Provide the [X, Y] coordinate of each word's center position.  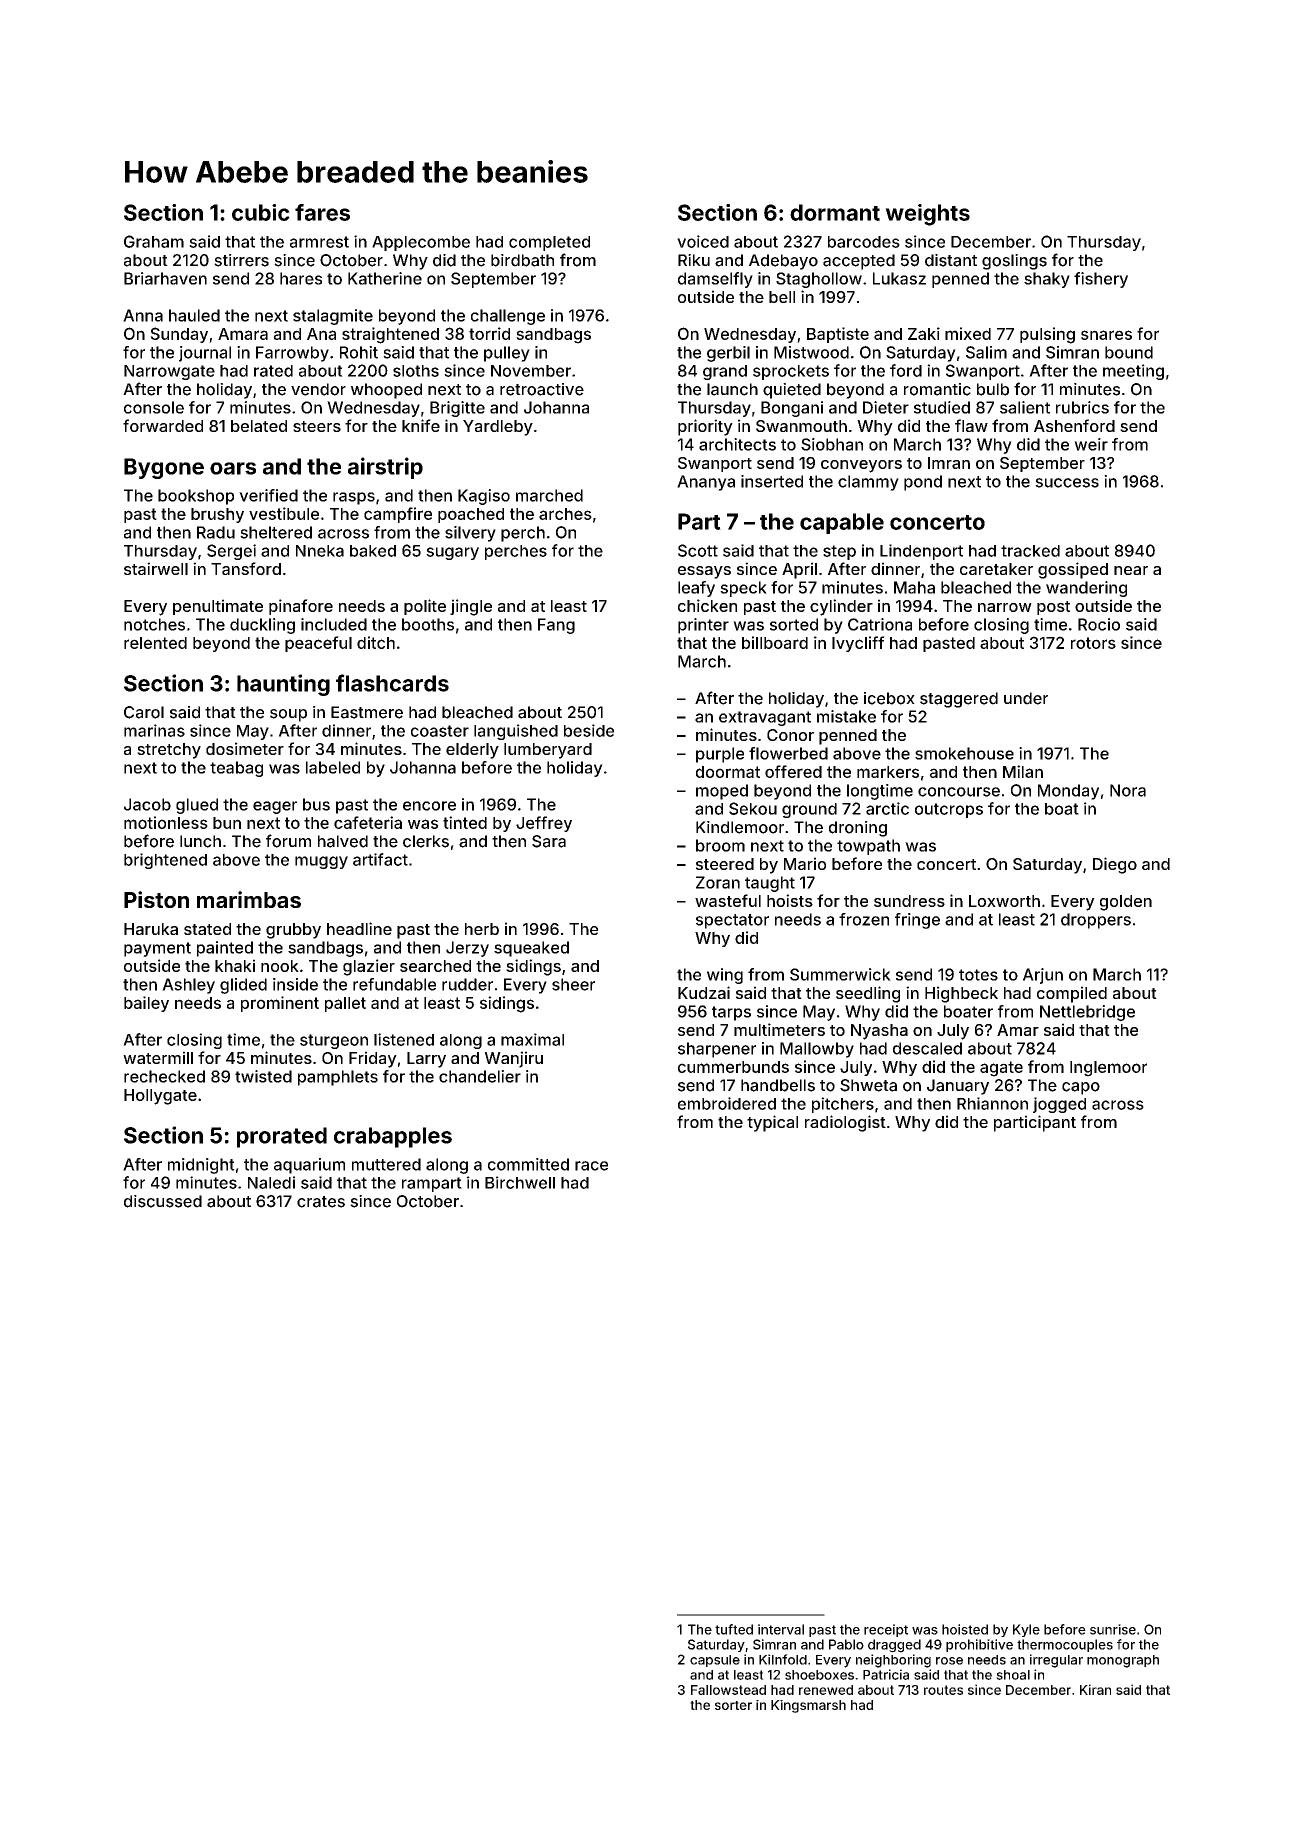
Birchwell [520, 1182]
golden [1126, 903]
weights [927, 215]
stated [207, 929]
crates [321, 1202]
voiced [703, 241]
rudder [467, 984]
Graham [154, 241]
